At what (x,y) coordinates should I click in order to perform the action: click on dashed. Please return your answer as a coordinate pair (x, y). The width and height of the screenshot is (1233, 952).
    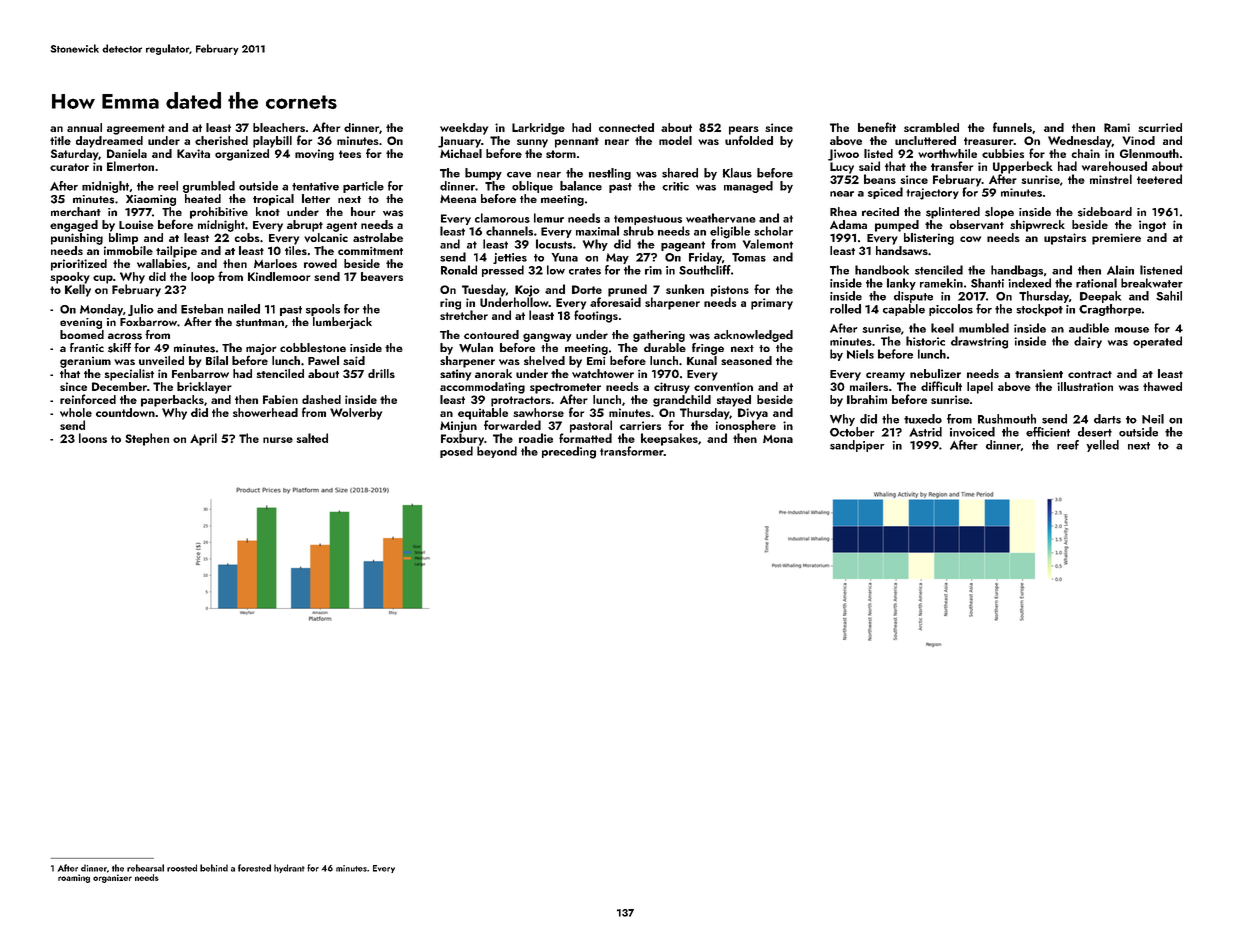
    Looking at the image, I should click on (321, 399).
